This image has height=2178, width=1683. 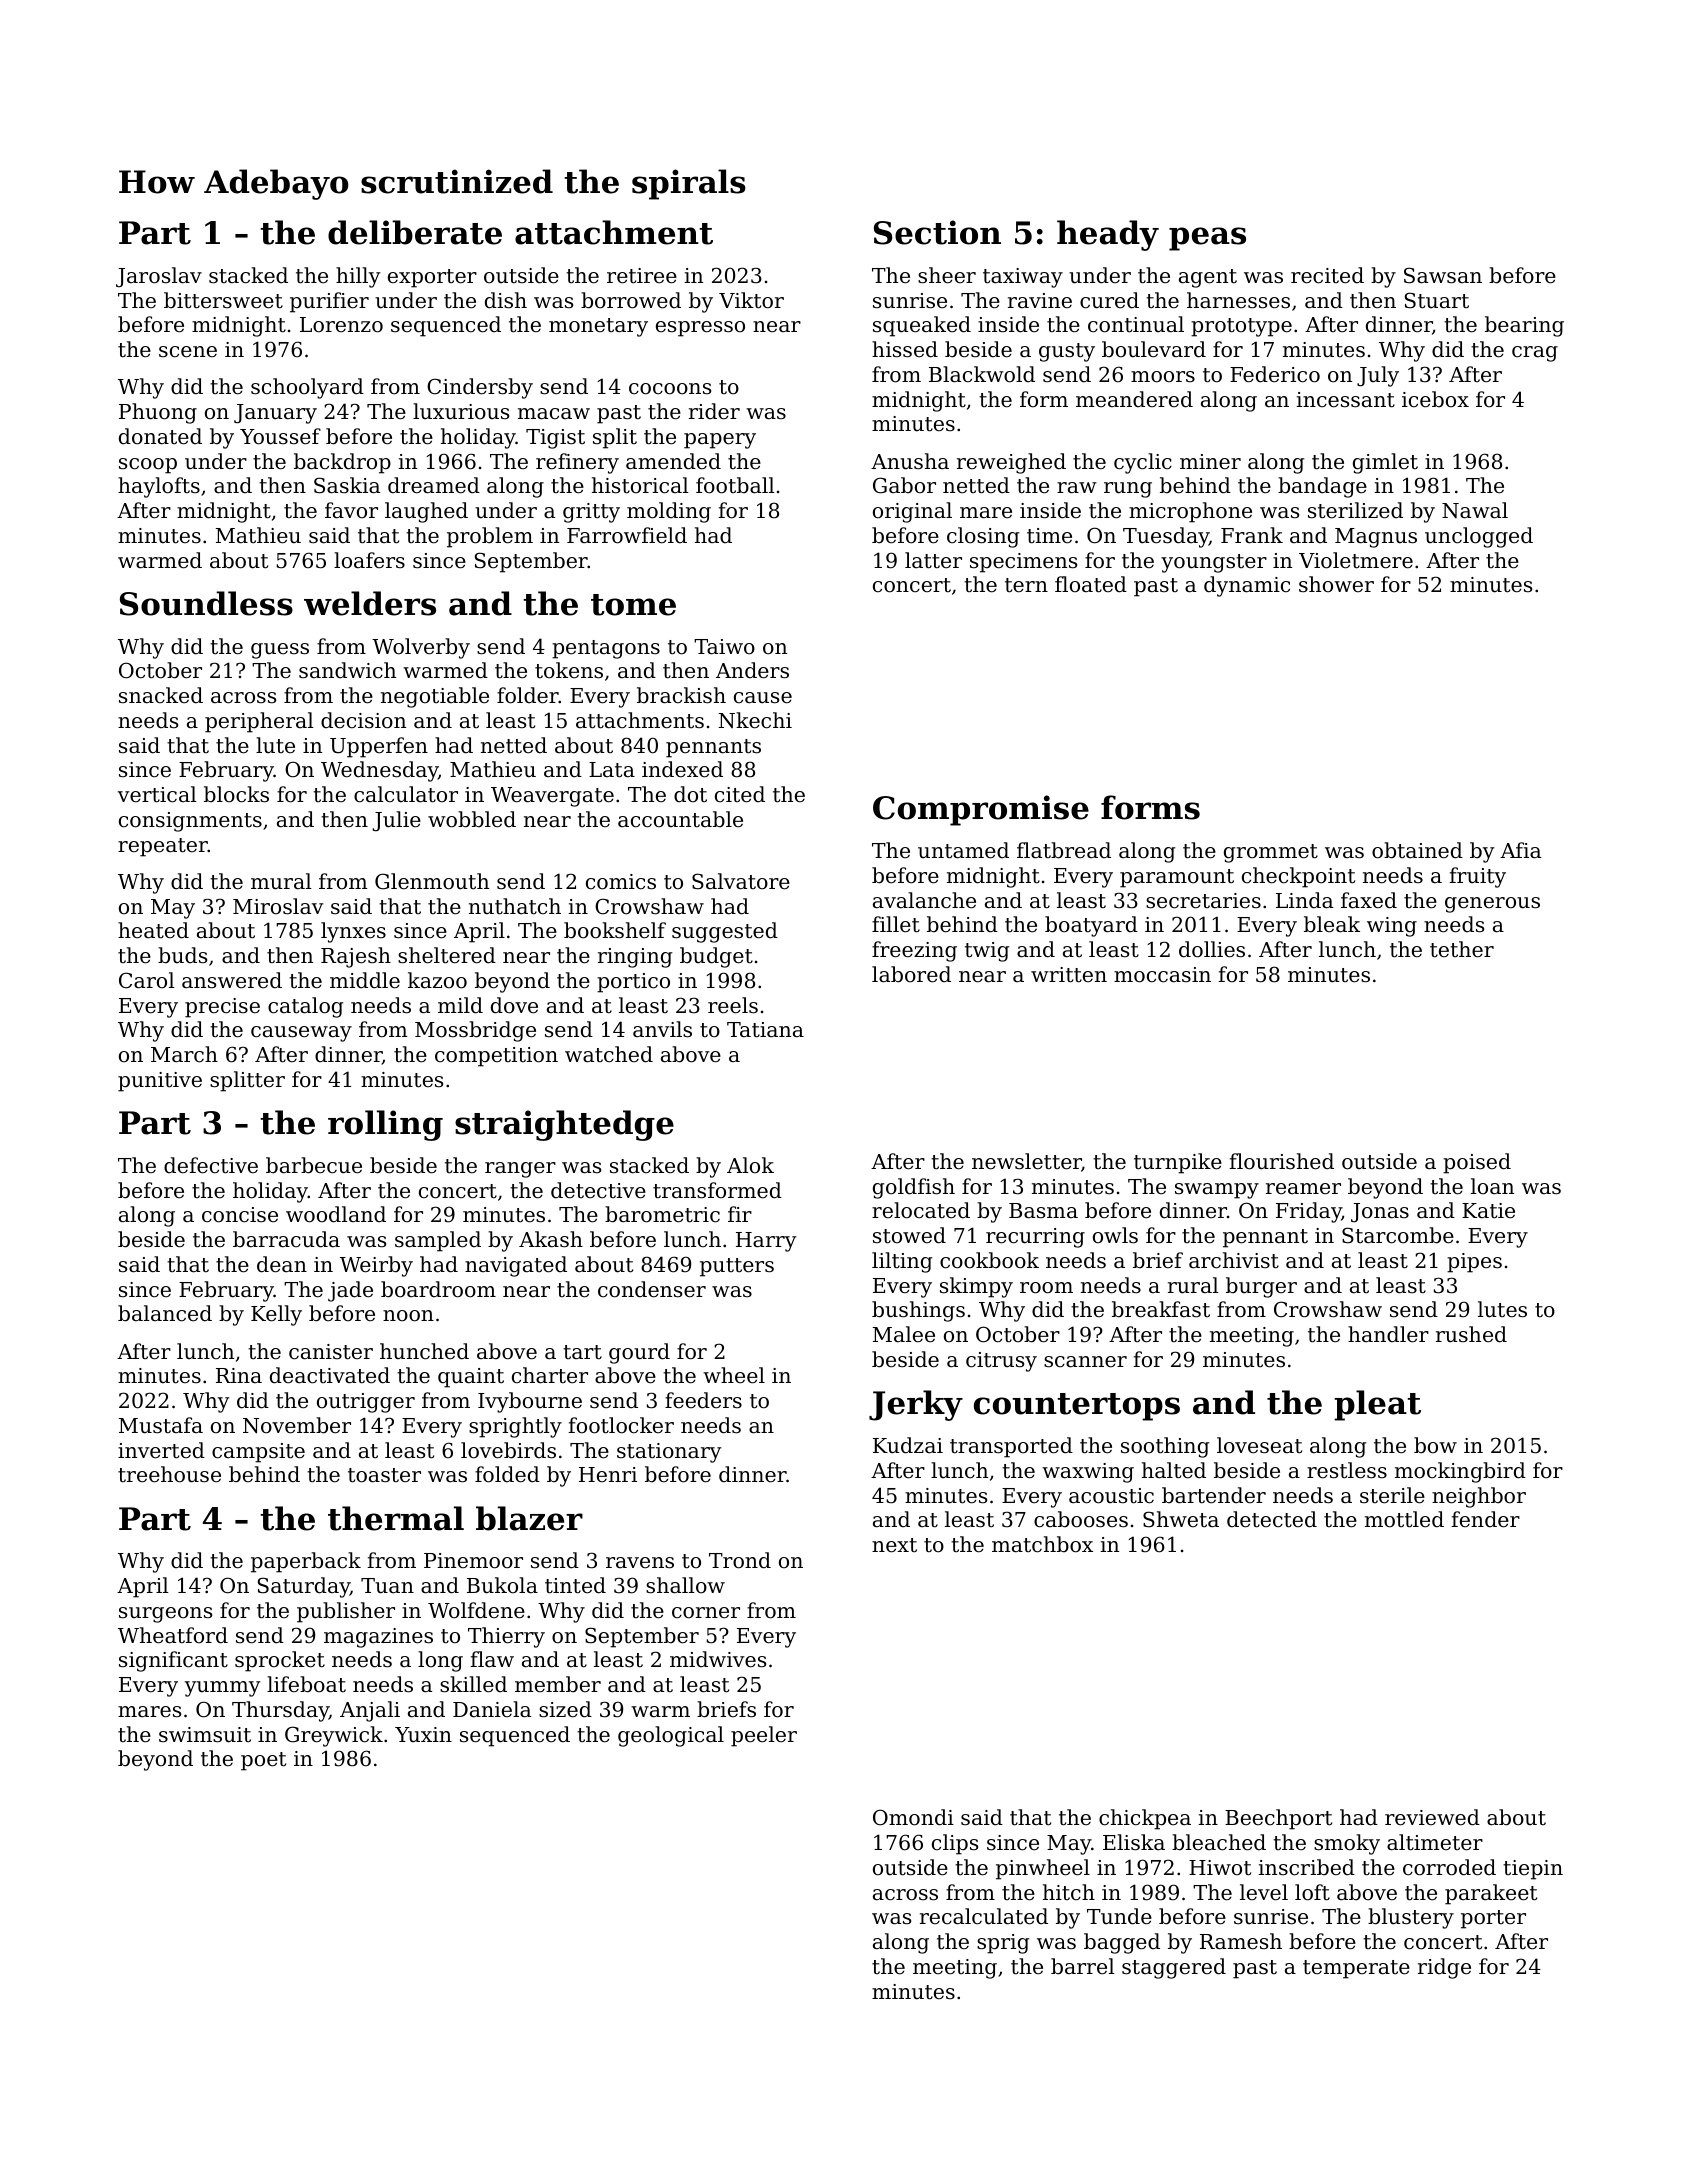 I want to click on wobbled, so click(x=472, y=819).
